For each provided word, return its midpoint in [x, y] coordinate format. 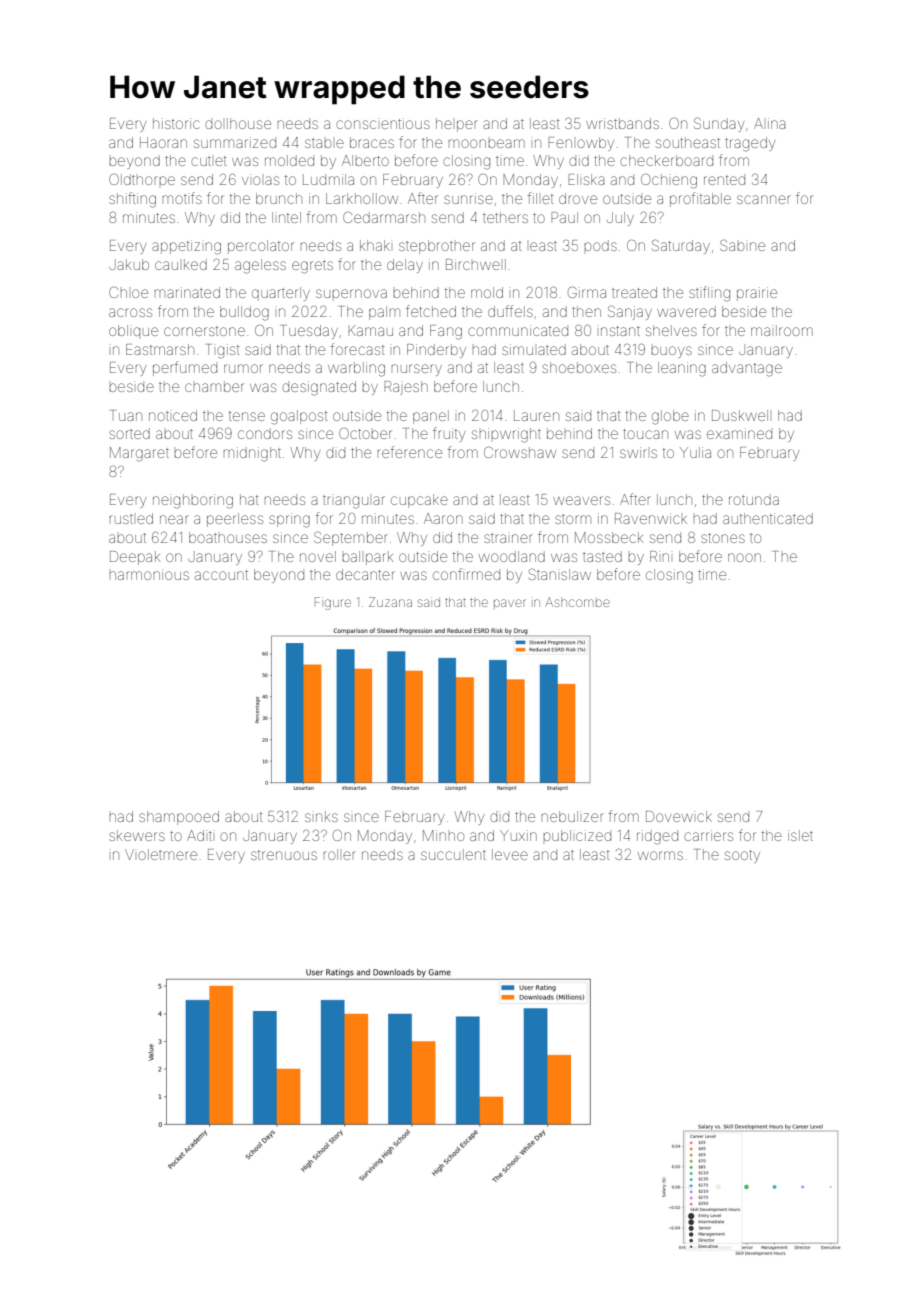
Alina [770, 123]
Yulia [695, 452]
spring [289, 520]
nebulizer [572, 816]
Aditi [199, 835]
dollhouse [238, 123]
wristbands [622, 123]
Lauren [536, 415]
